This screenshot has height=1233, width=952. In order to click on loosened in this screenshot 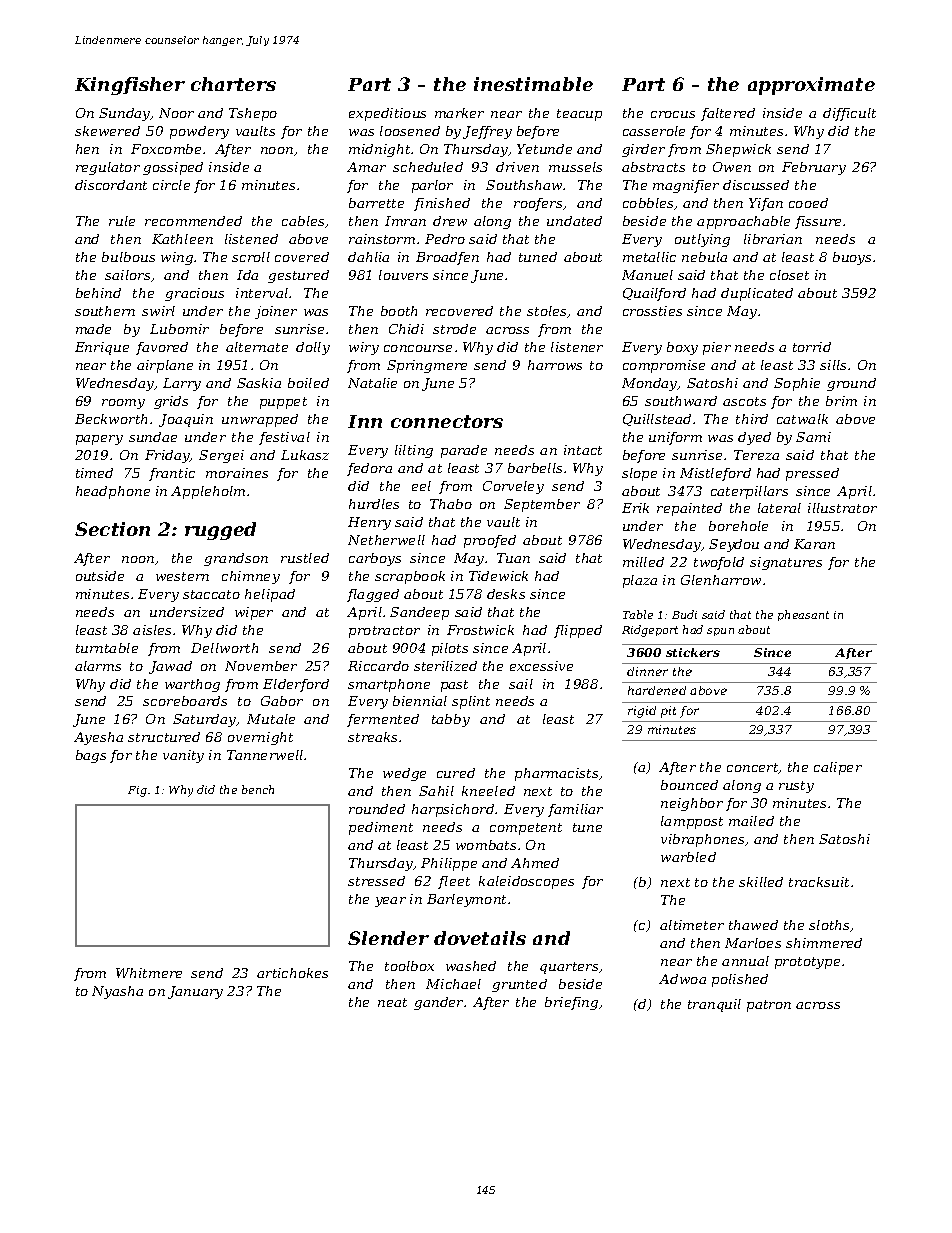, I will do `click(410, 131)`.
